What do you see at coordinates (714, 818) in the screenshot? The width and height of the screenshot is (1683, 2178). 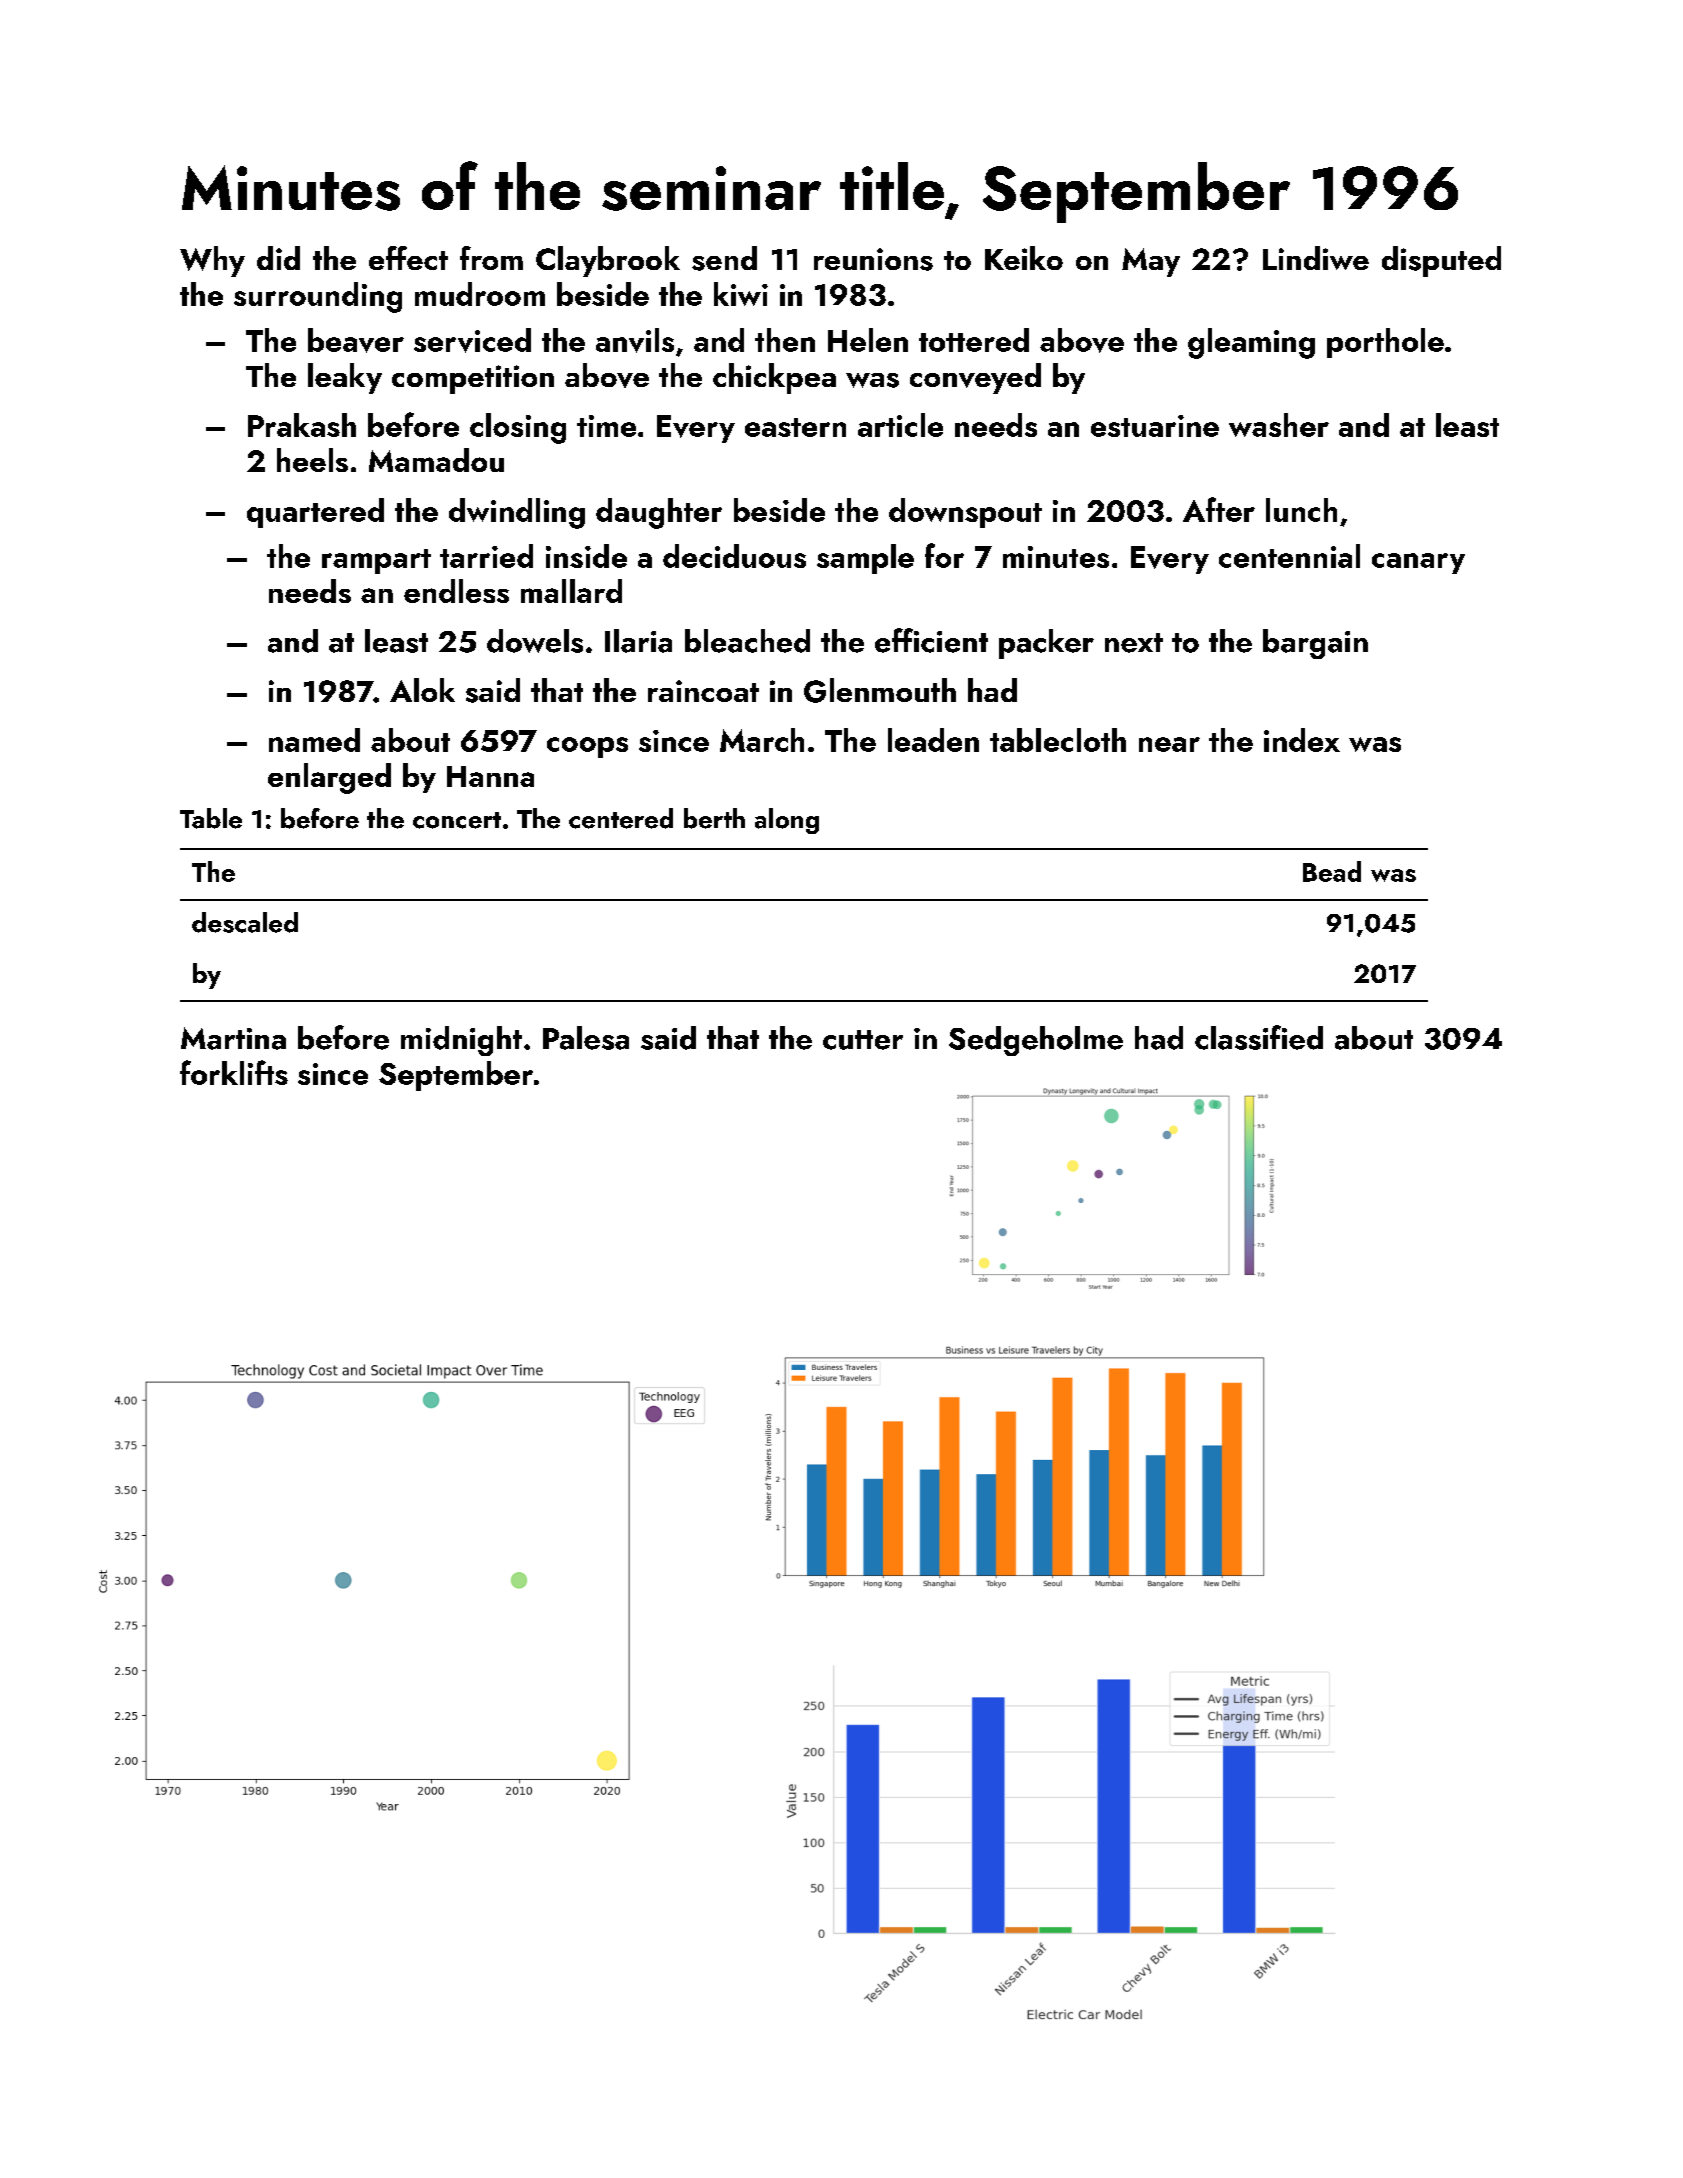 I see `berth` at bounding box center [714, 818].
